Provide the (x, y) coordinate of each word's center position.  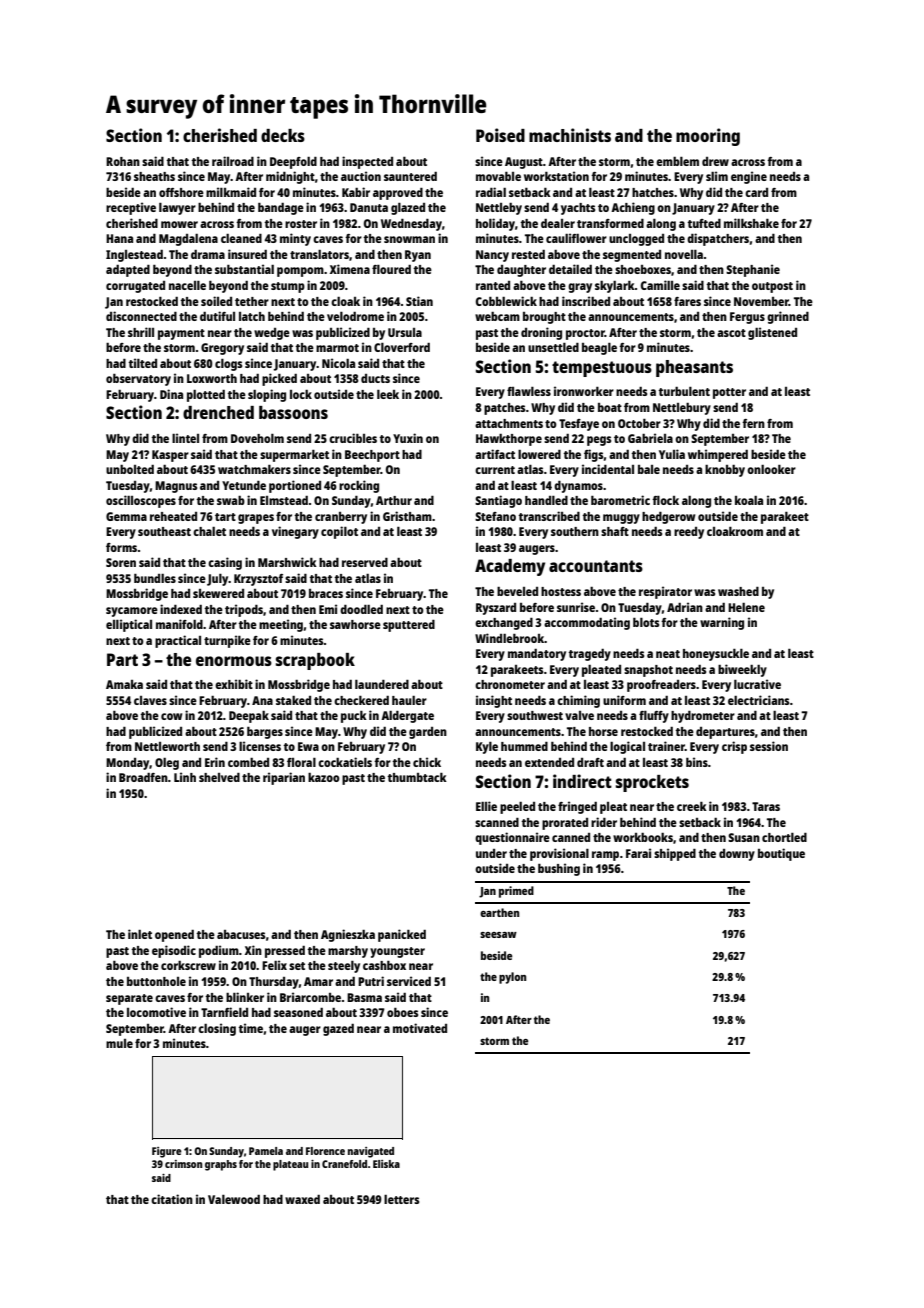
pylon (512, 978)
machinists (570, 135)
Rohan (123, 161)
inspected (367, 162)
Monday (128, 764)
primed (516, 892)
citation (172, 1199)
